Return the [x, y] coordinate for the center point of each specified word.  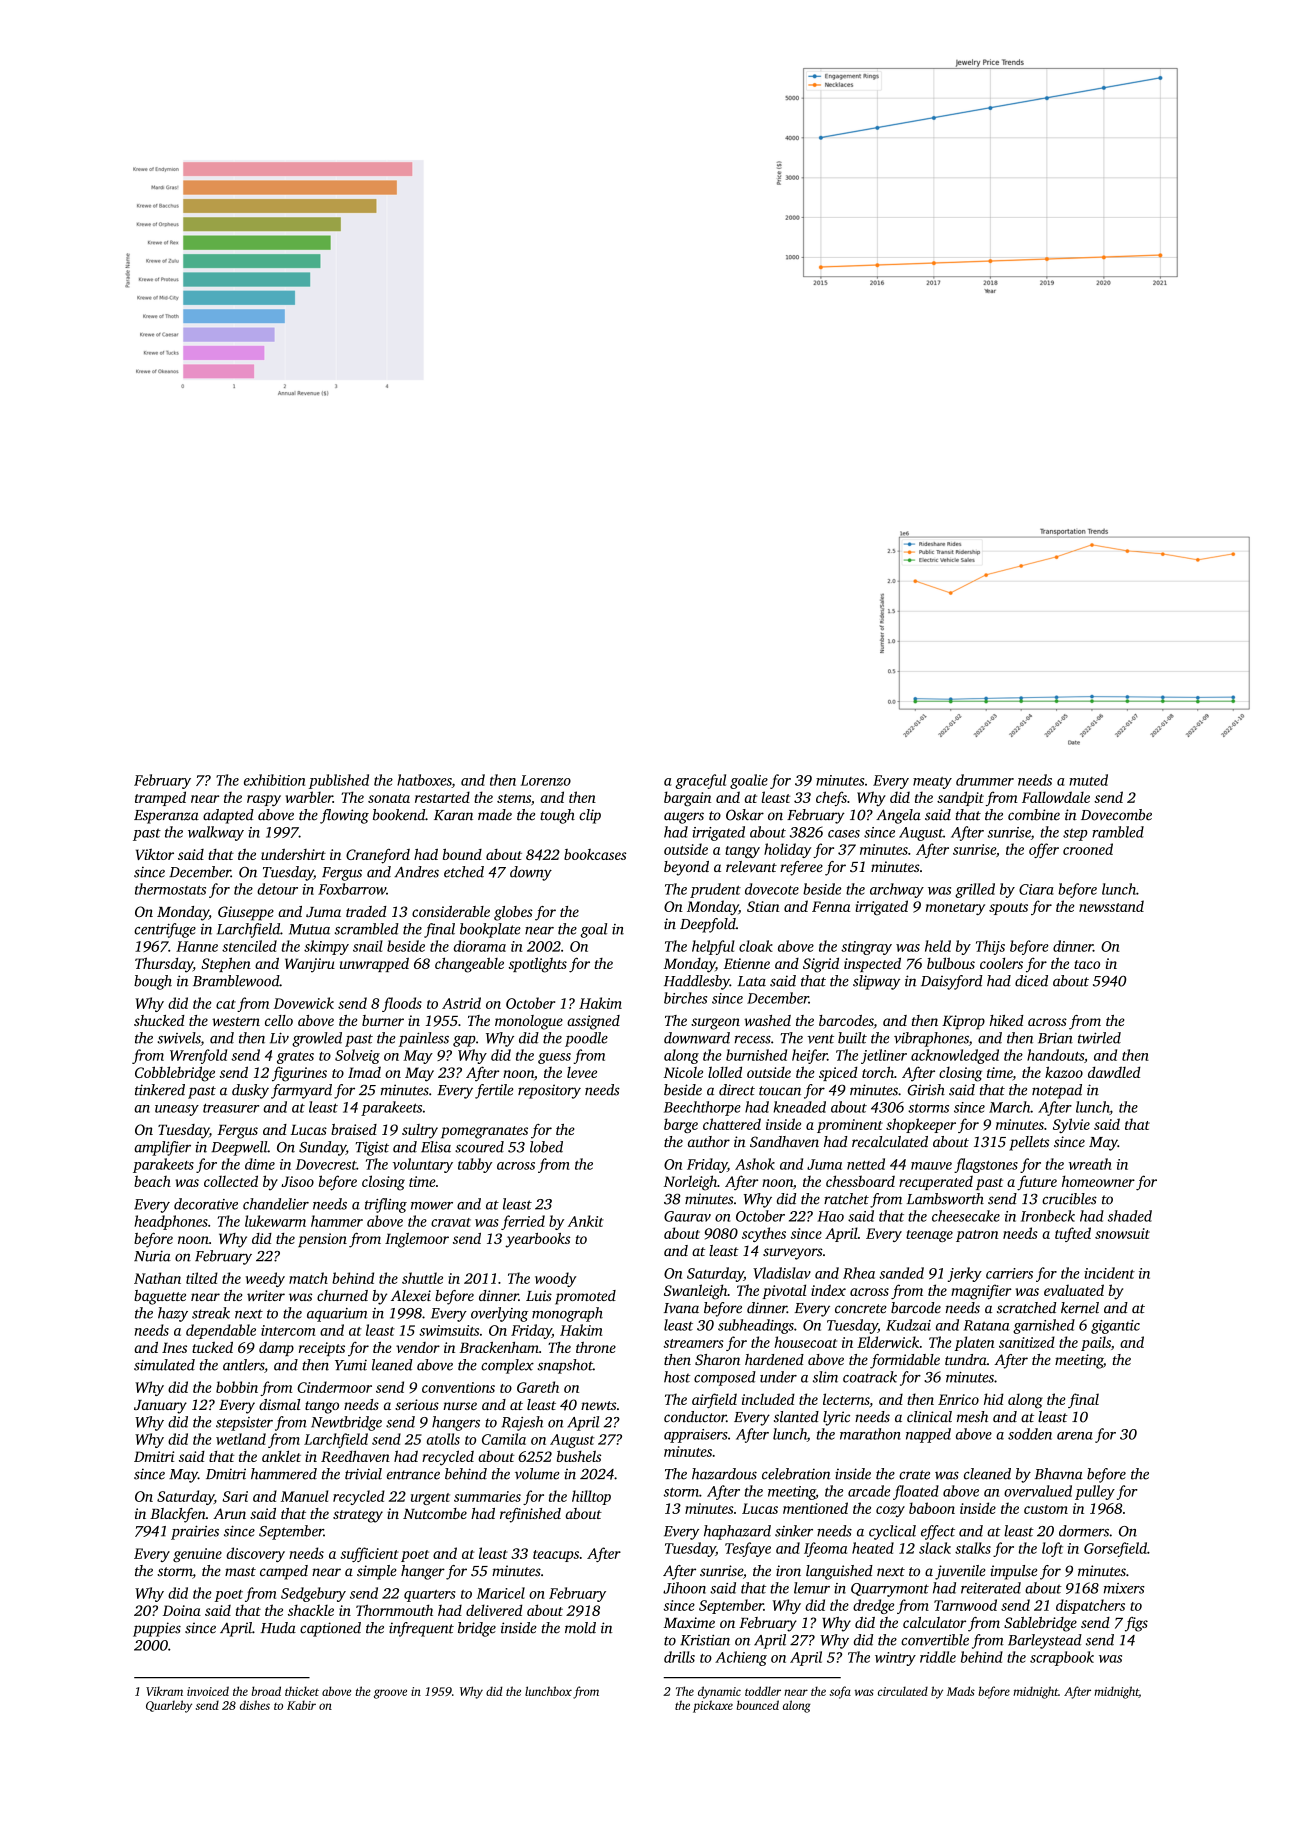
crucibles [1069, 1199]
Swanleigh [695, 1292]
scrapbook [1062, 1658]
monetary [955, 909]
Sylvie [1071, 1125]
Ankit [586, 1221]
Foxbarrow [352, 889]
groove [390, 1694]
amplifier [162, 1148]
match [308, 1278]
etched [464, 872]
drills [679, 1657]
